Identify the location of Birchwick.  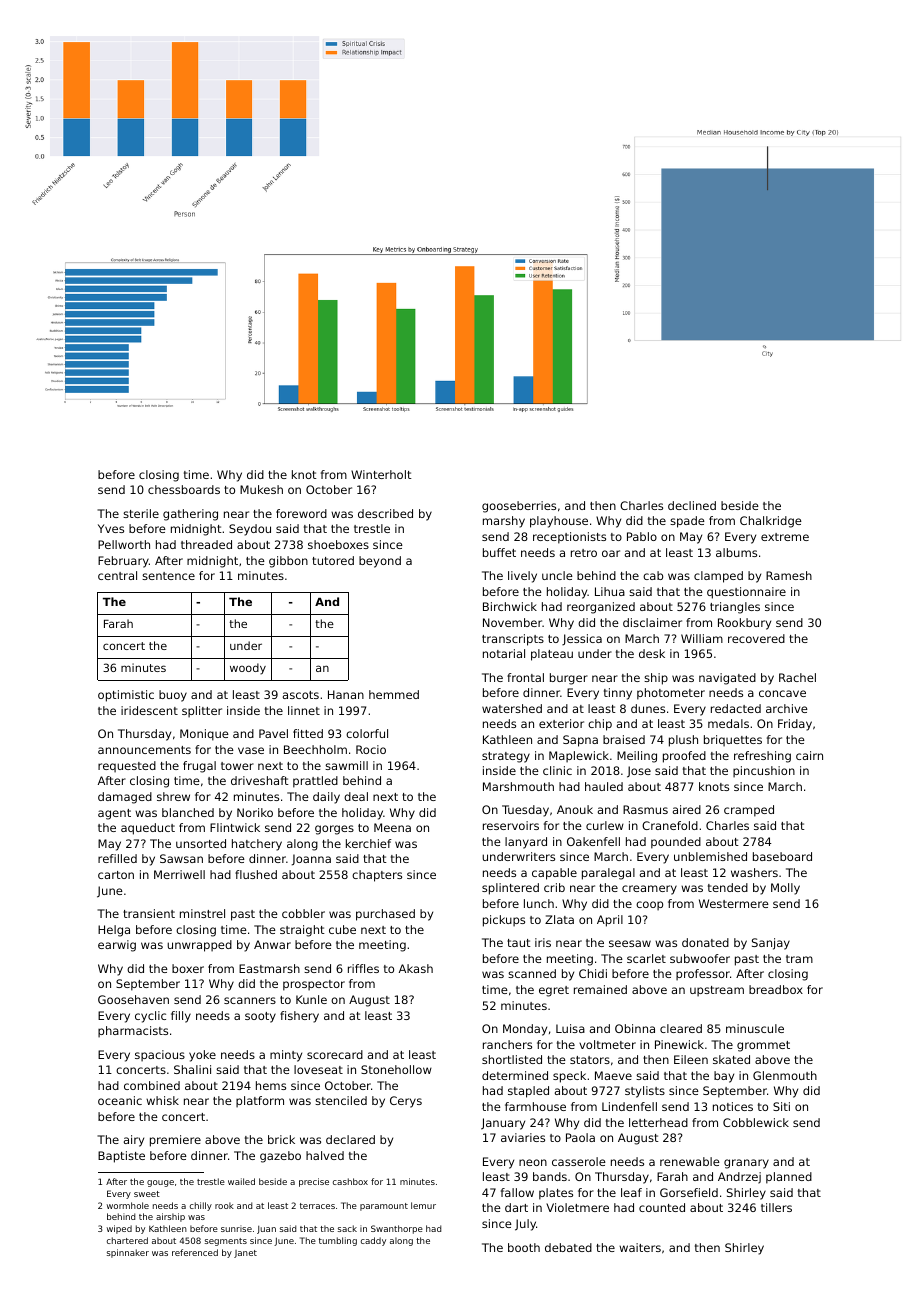
(510, 606).
